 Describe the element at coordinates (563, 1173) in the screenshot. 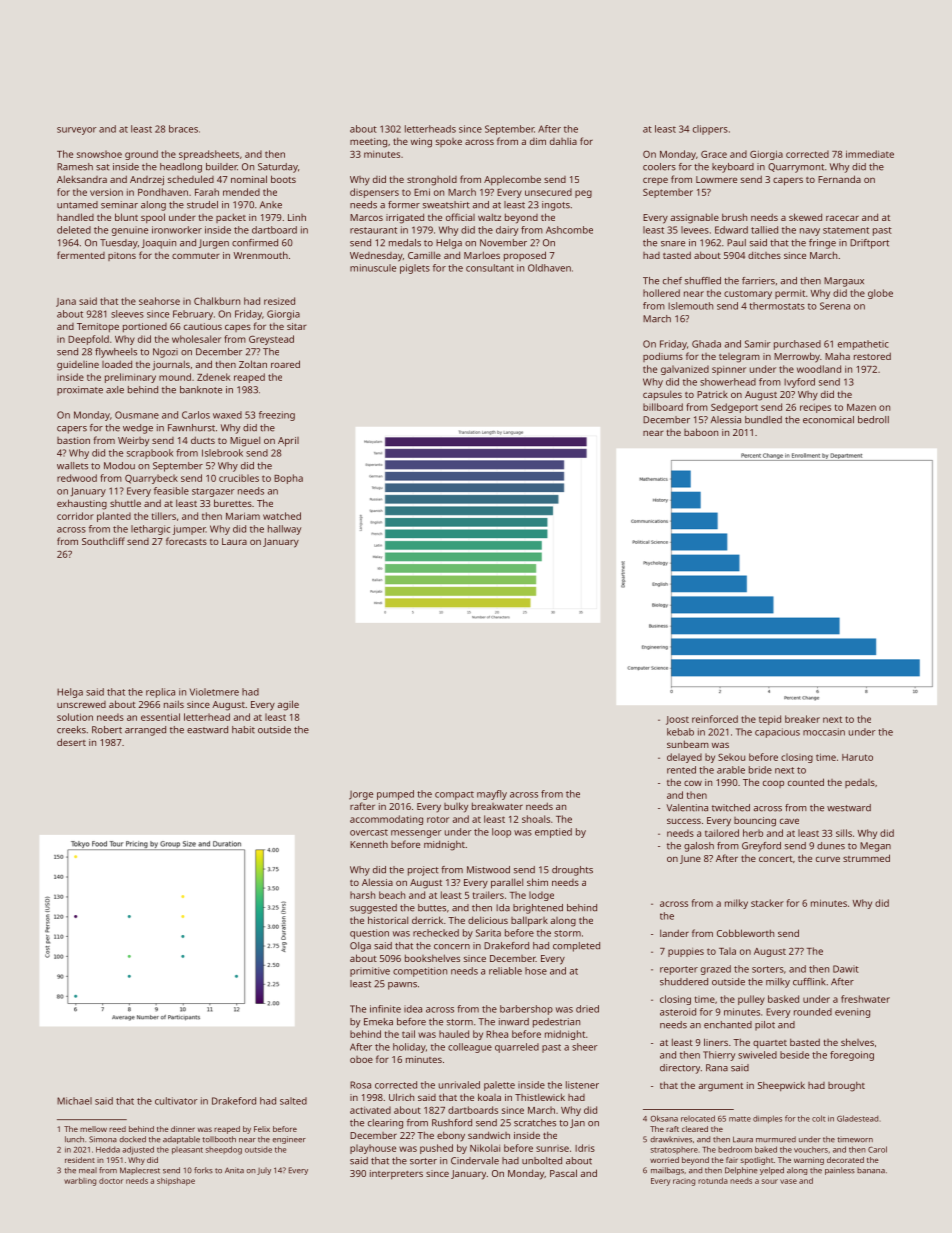

I see `Pascal` at that location.
